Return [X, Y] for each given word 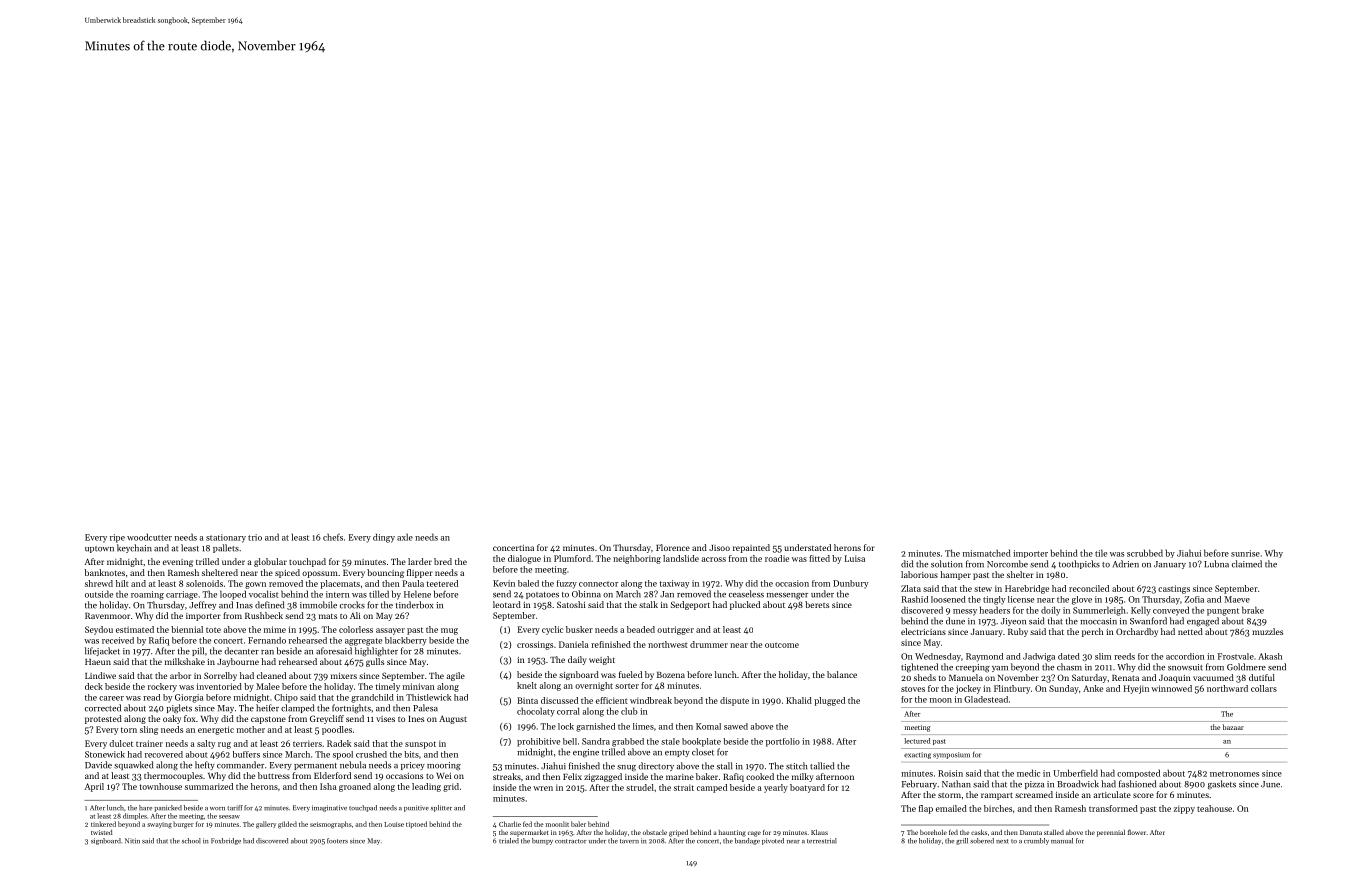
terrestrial [822, 841]
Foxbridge [226, 841]
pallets [226, 548]
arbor [180, 675]
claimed [1247, 564]
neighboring [637, 559]
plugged [829, 701]
